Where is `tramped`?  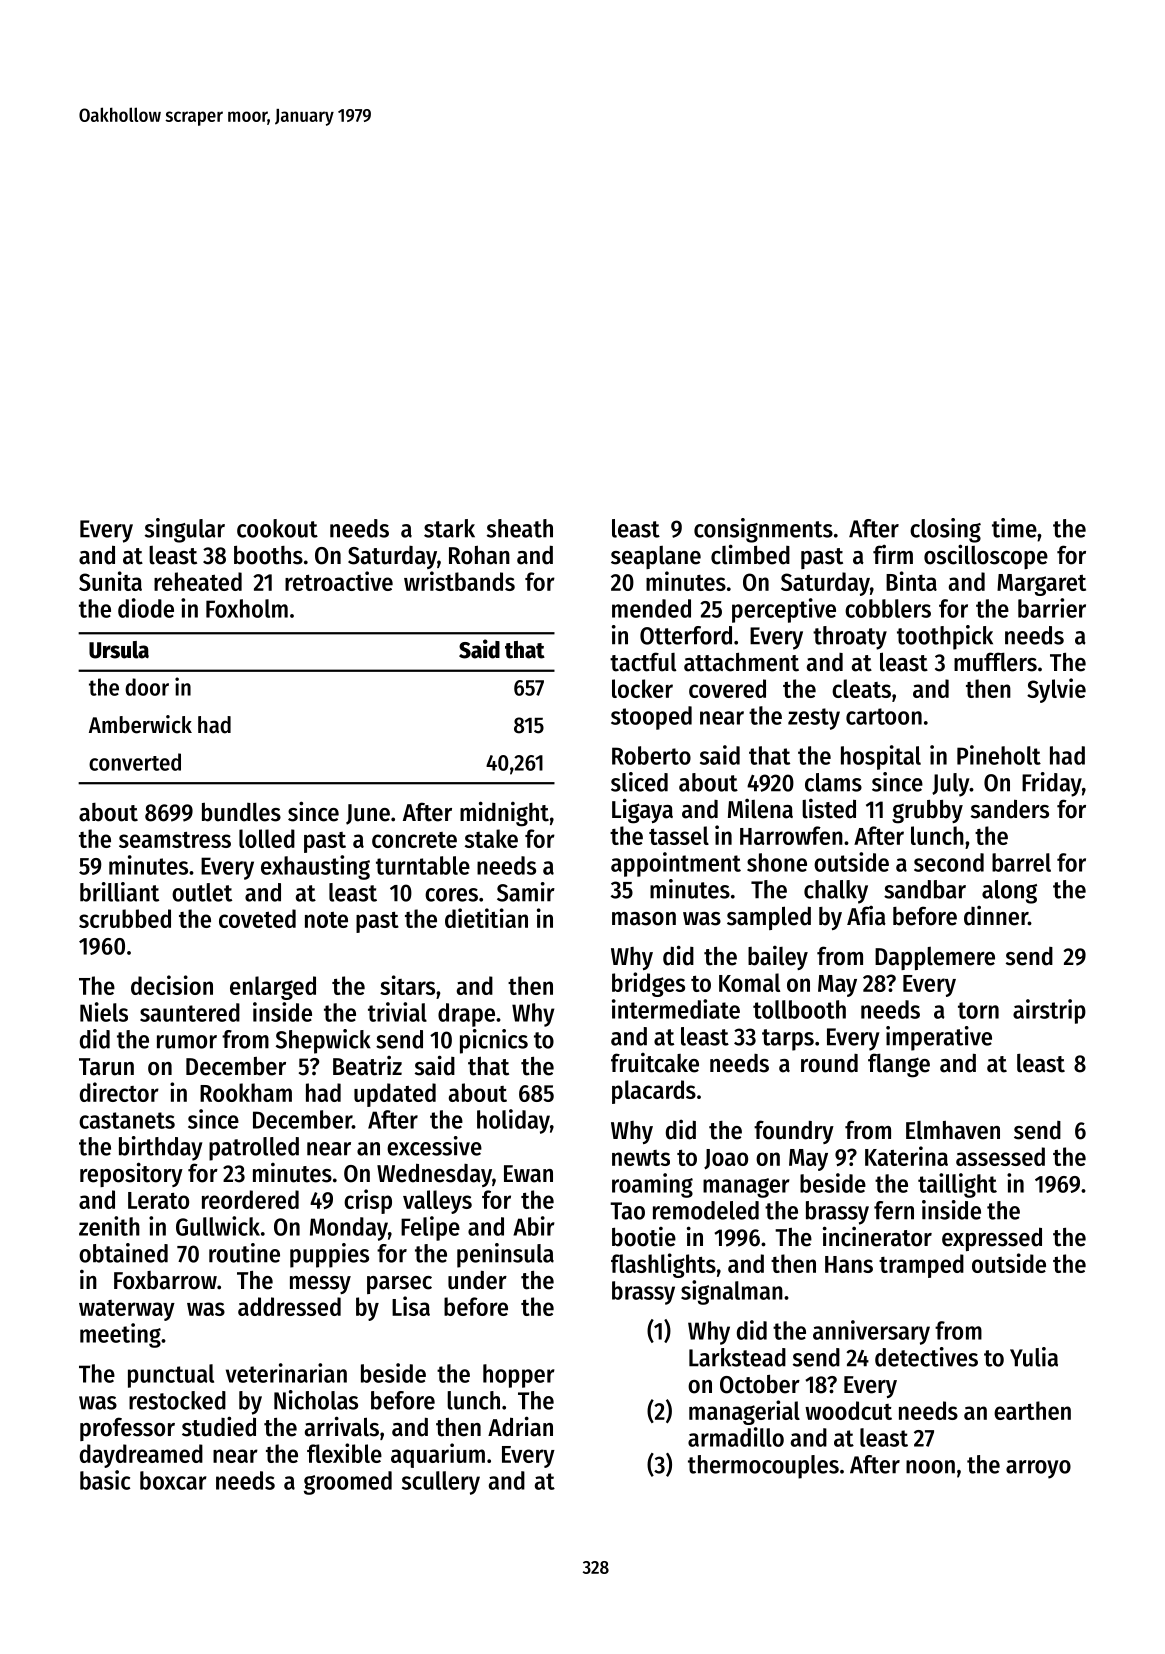 tramped is located at coordinates (921, 1266).
